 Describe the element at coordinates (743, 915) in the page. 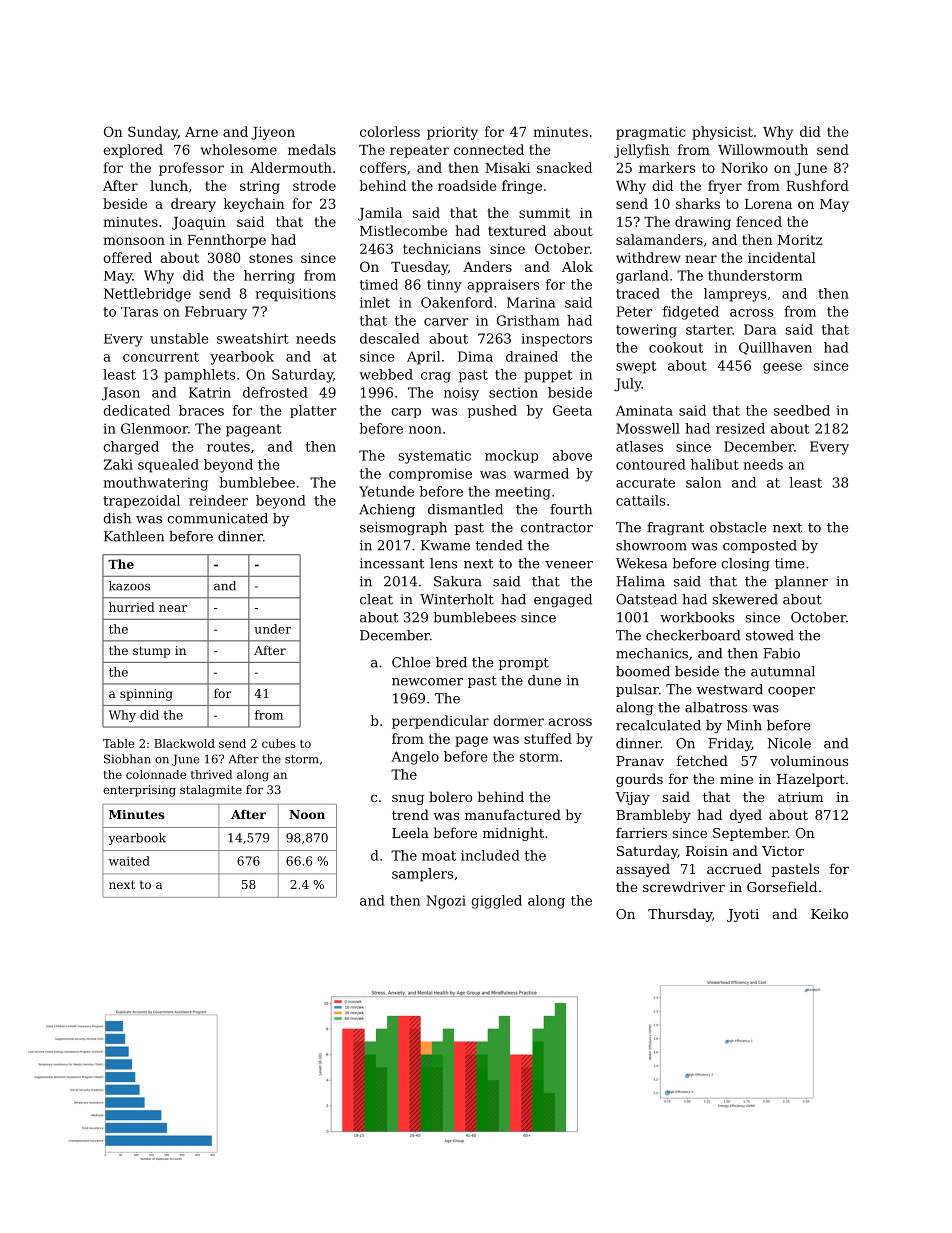

I see `Jyoti` at that location.
